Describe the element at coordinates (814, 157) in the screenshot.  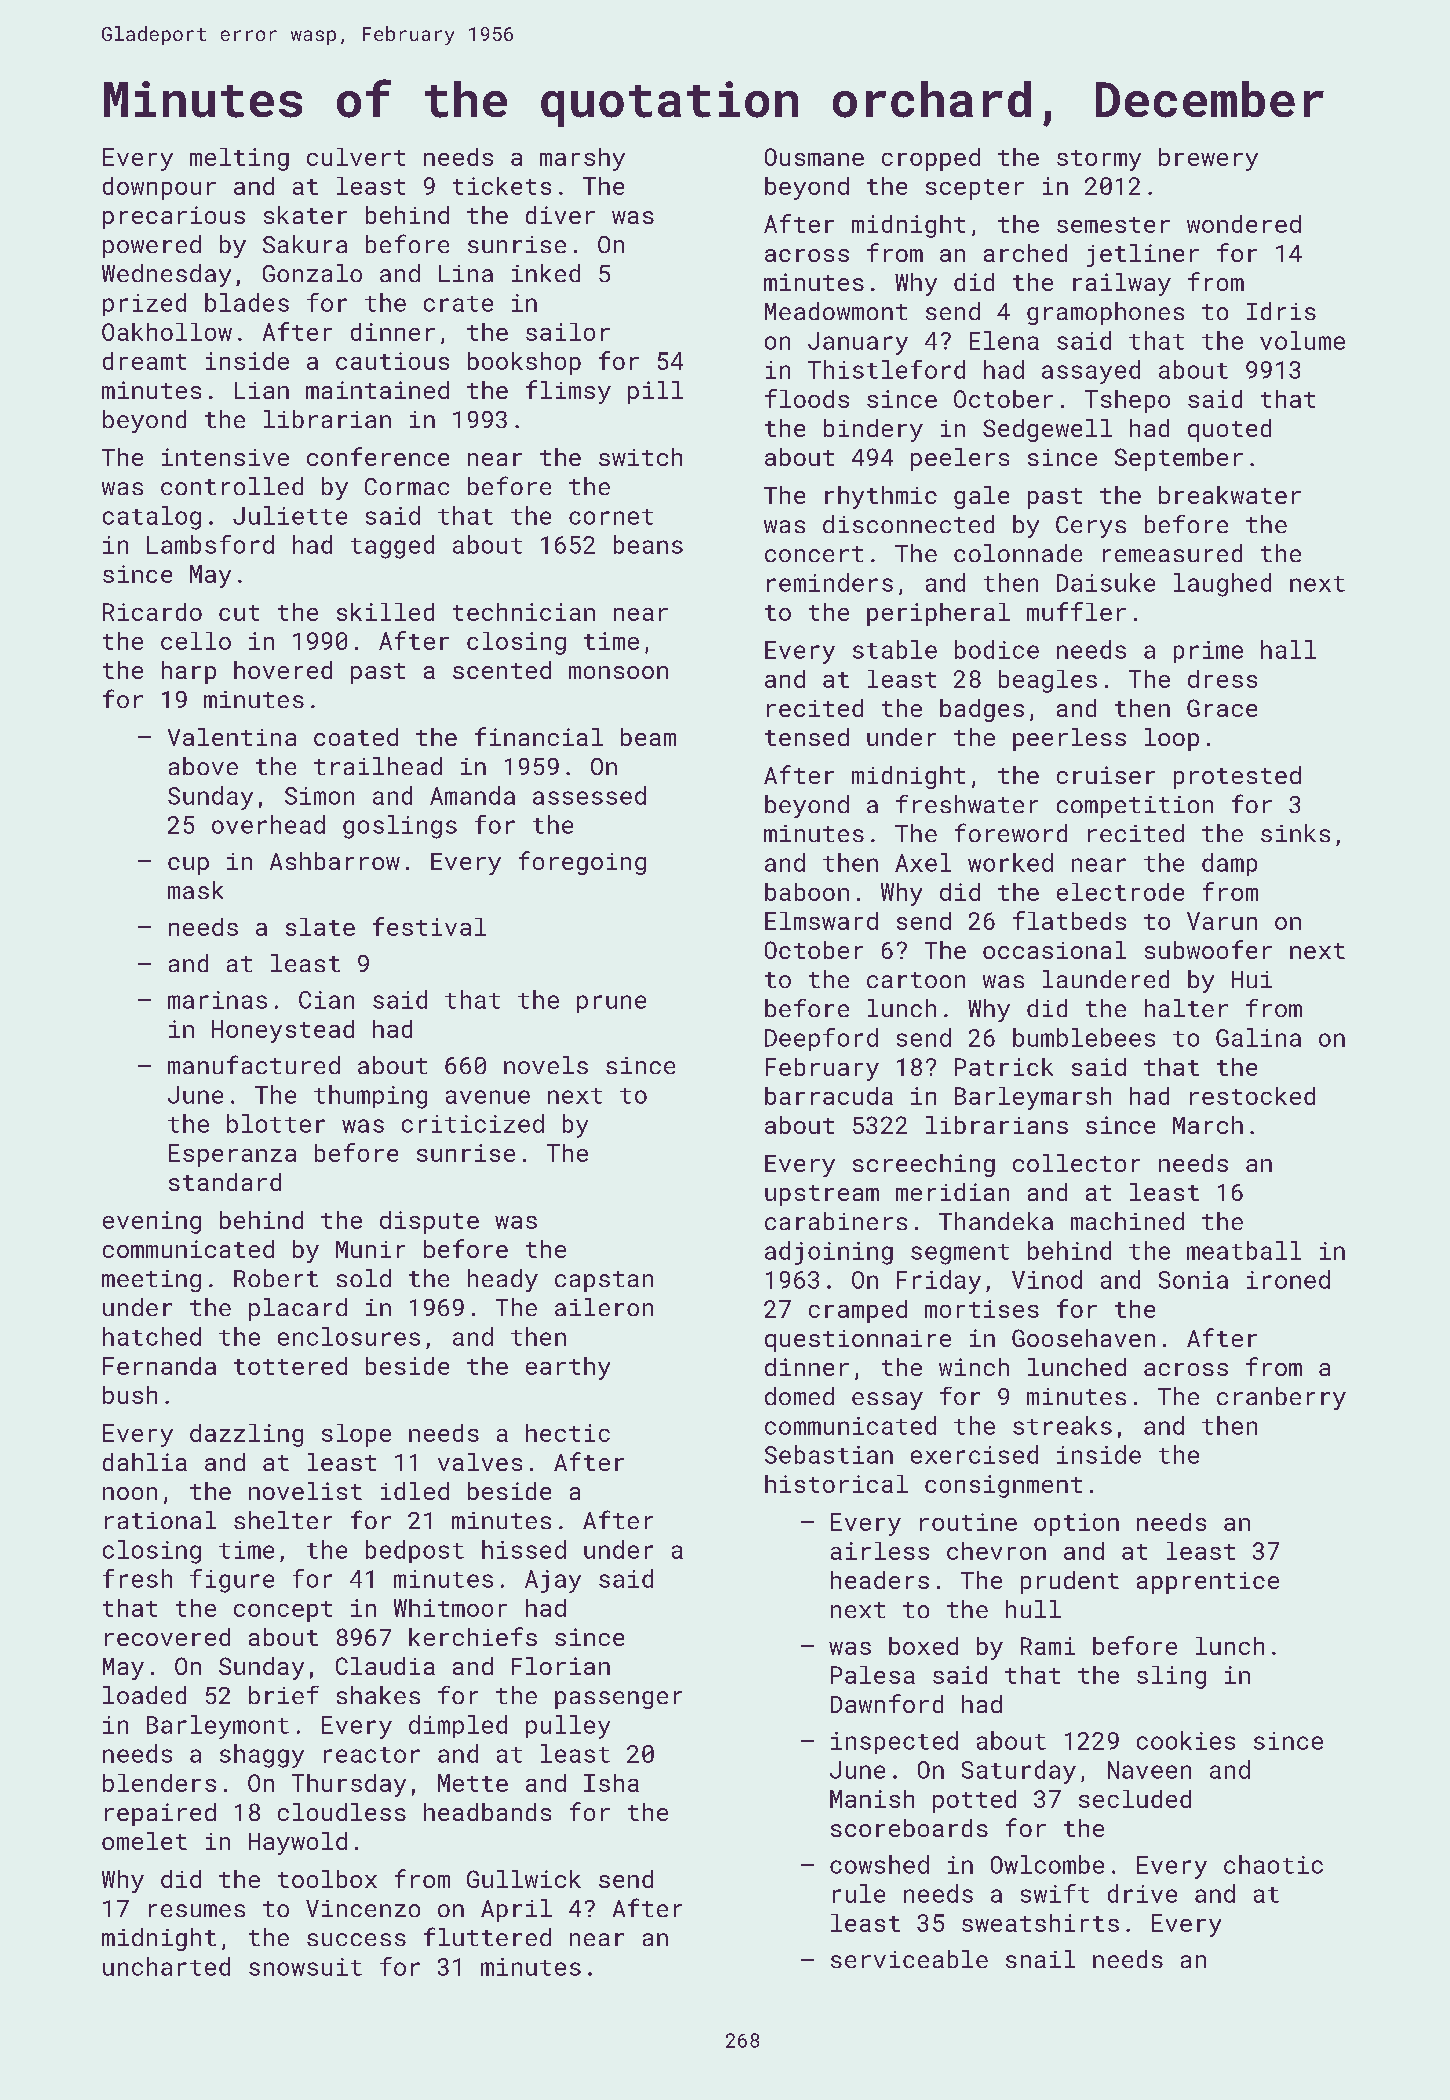
I see `Ousmane` at that location.
